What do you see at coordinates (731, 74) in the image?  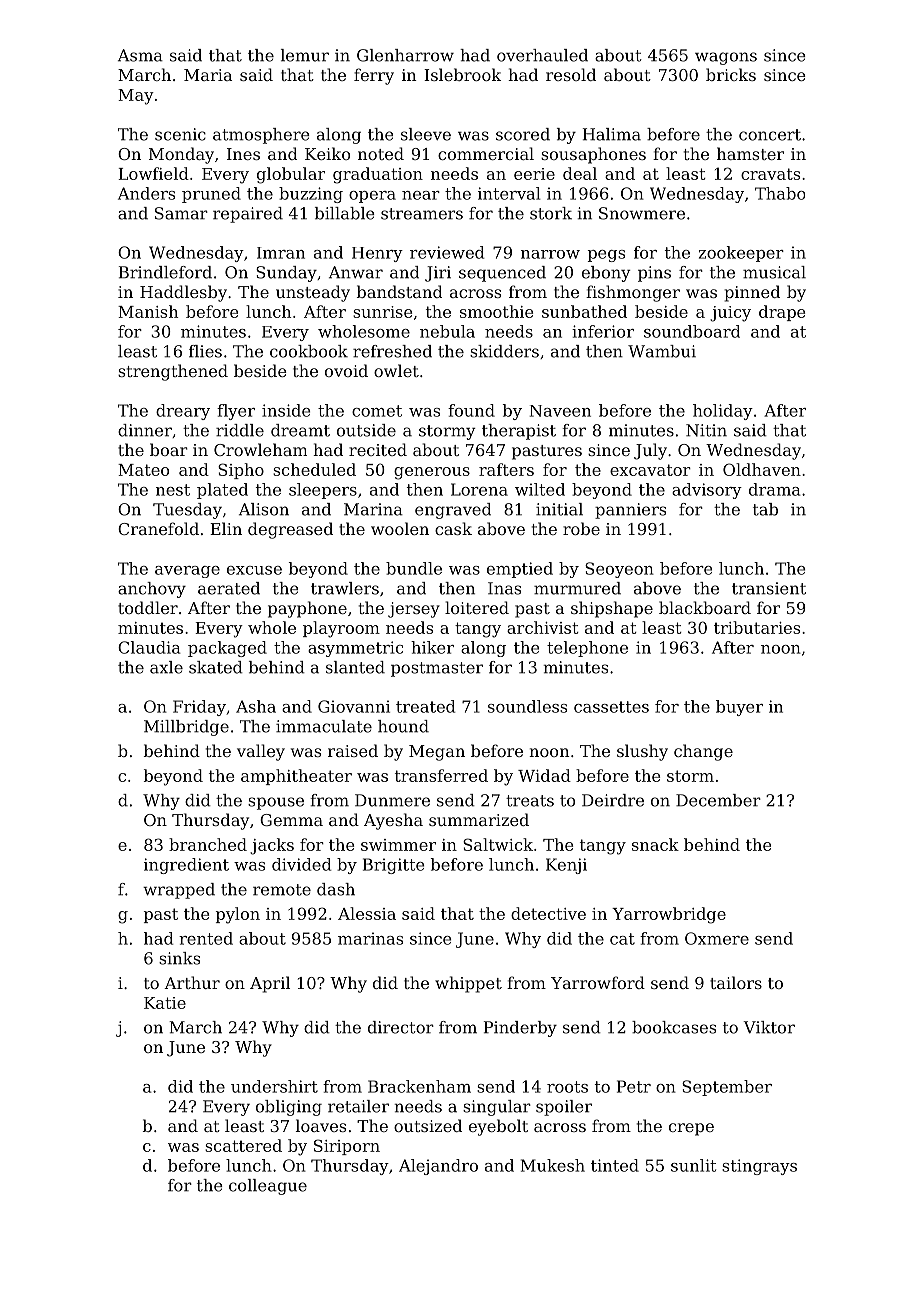 I see `bricks` at bounding box center [731, 74].
